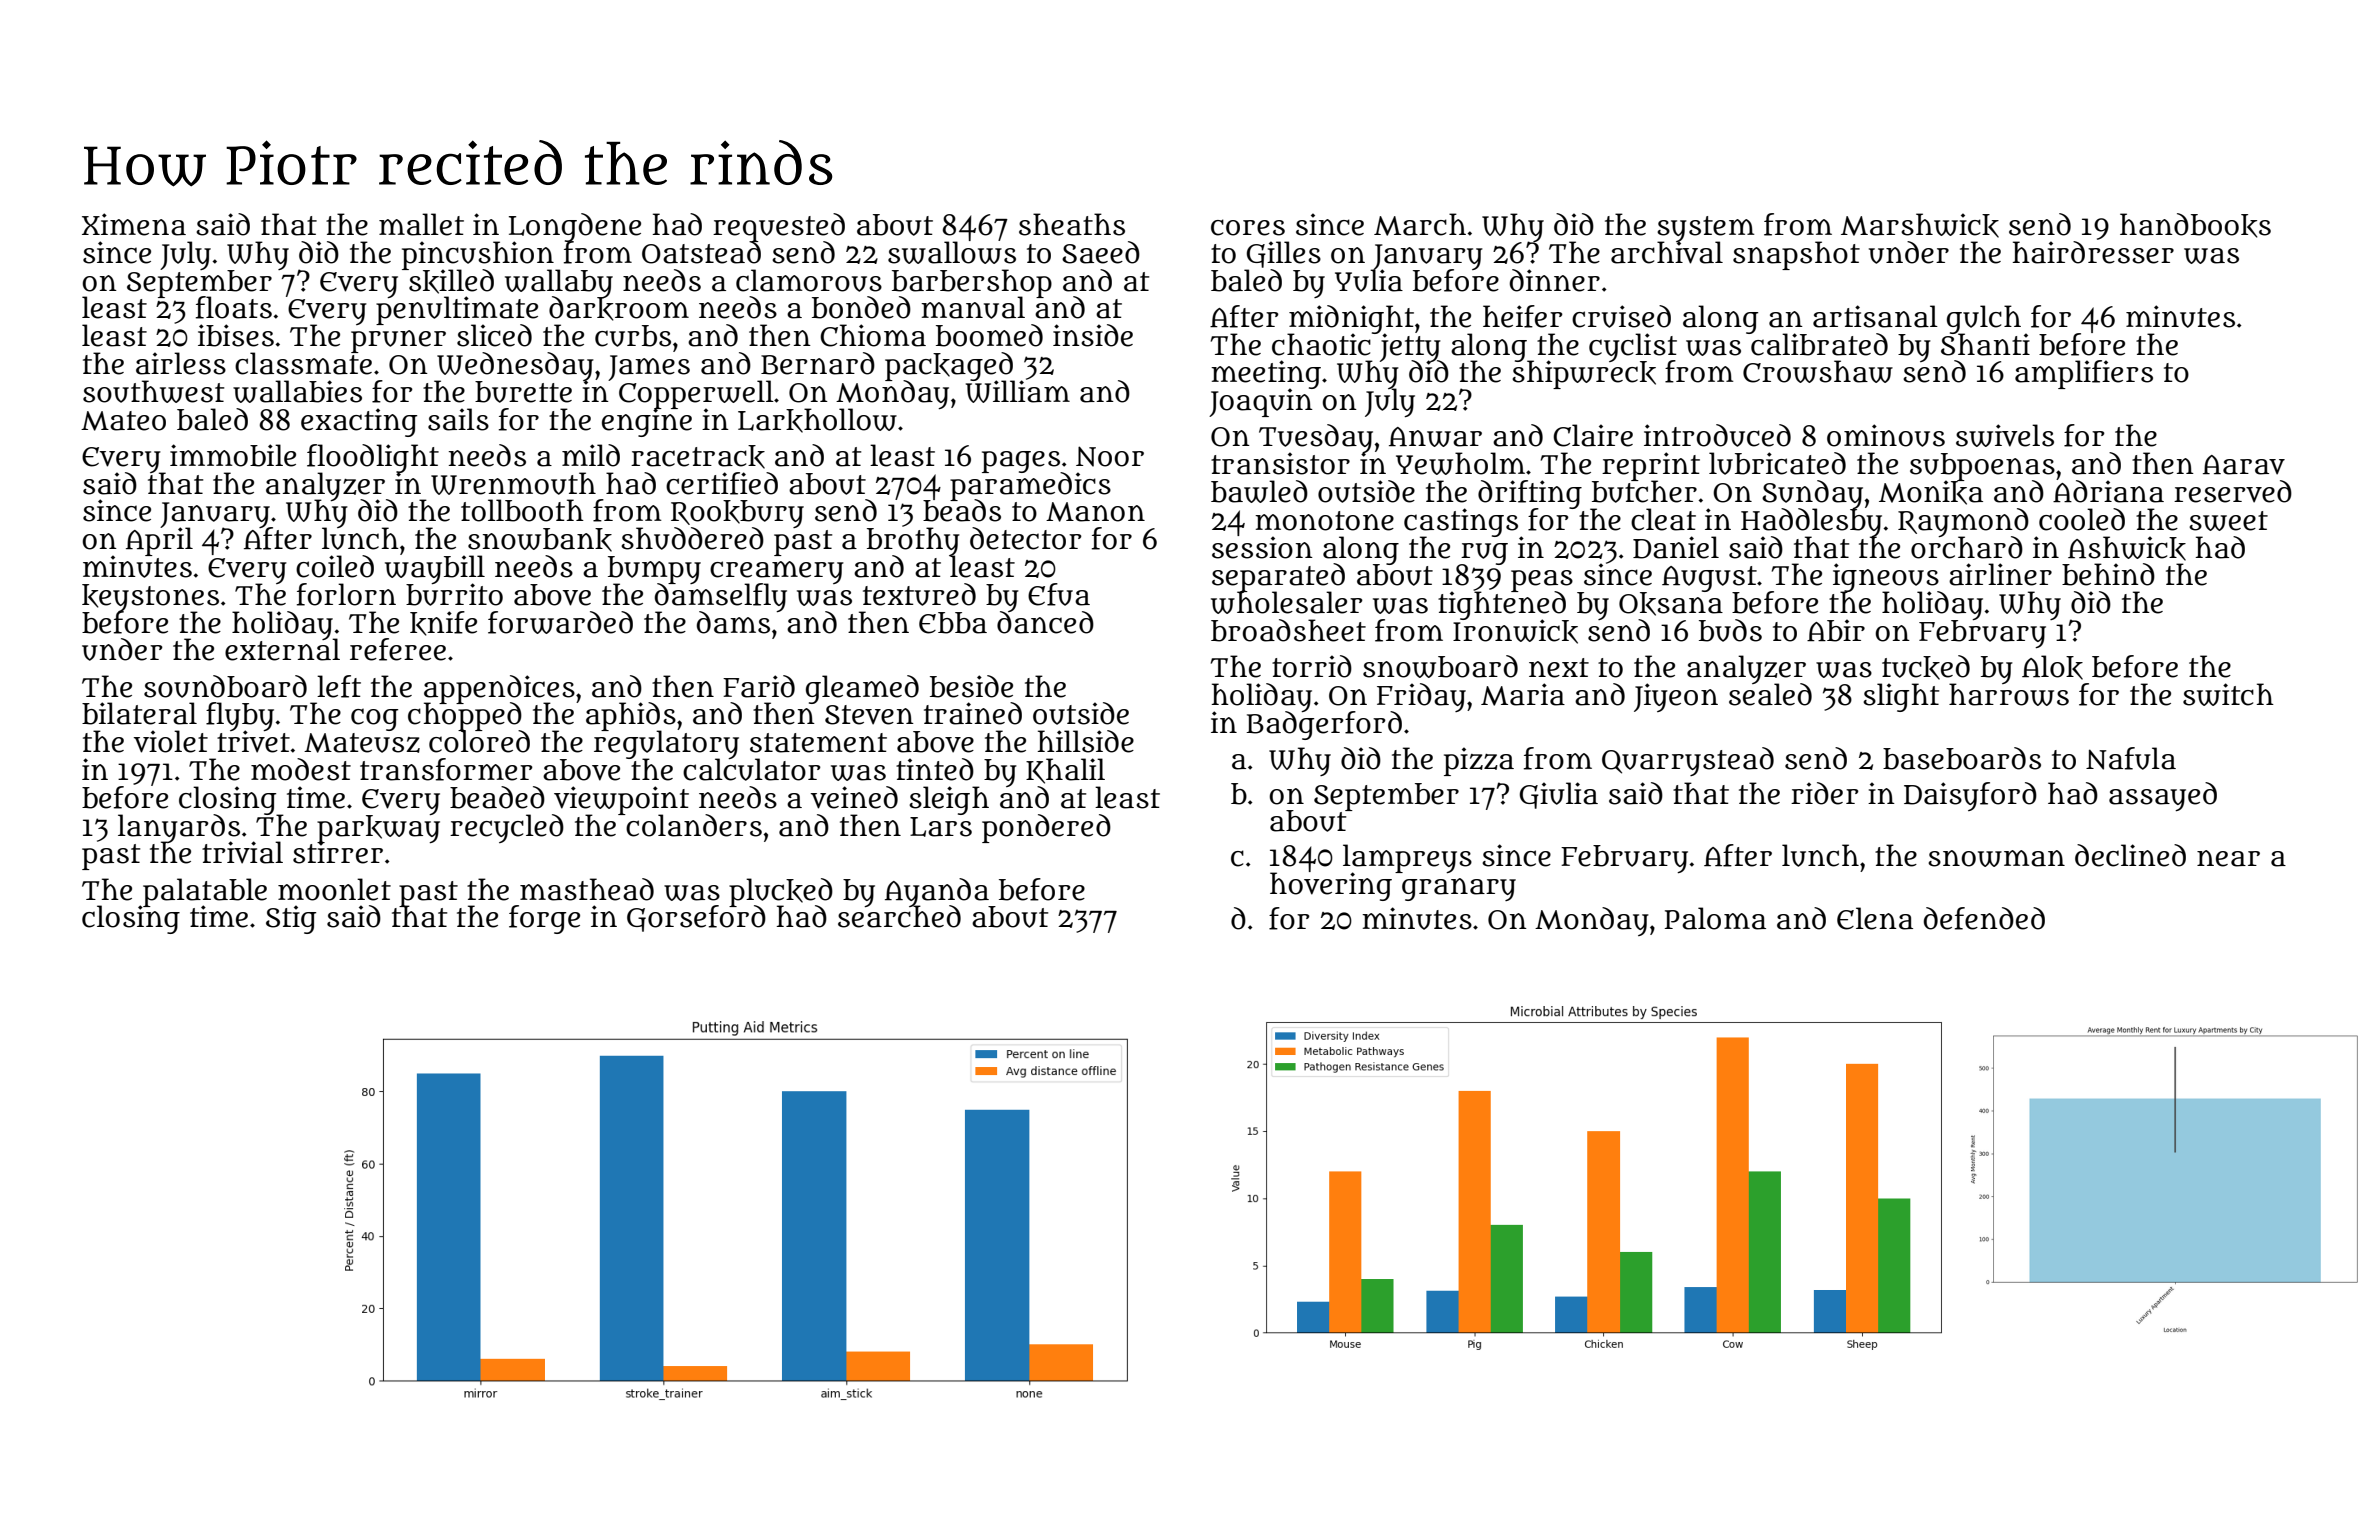 This page has height=1540, width=2380. Describe the element at coordinates (1555, 280) in the page. I see `dinner` at that location.
